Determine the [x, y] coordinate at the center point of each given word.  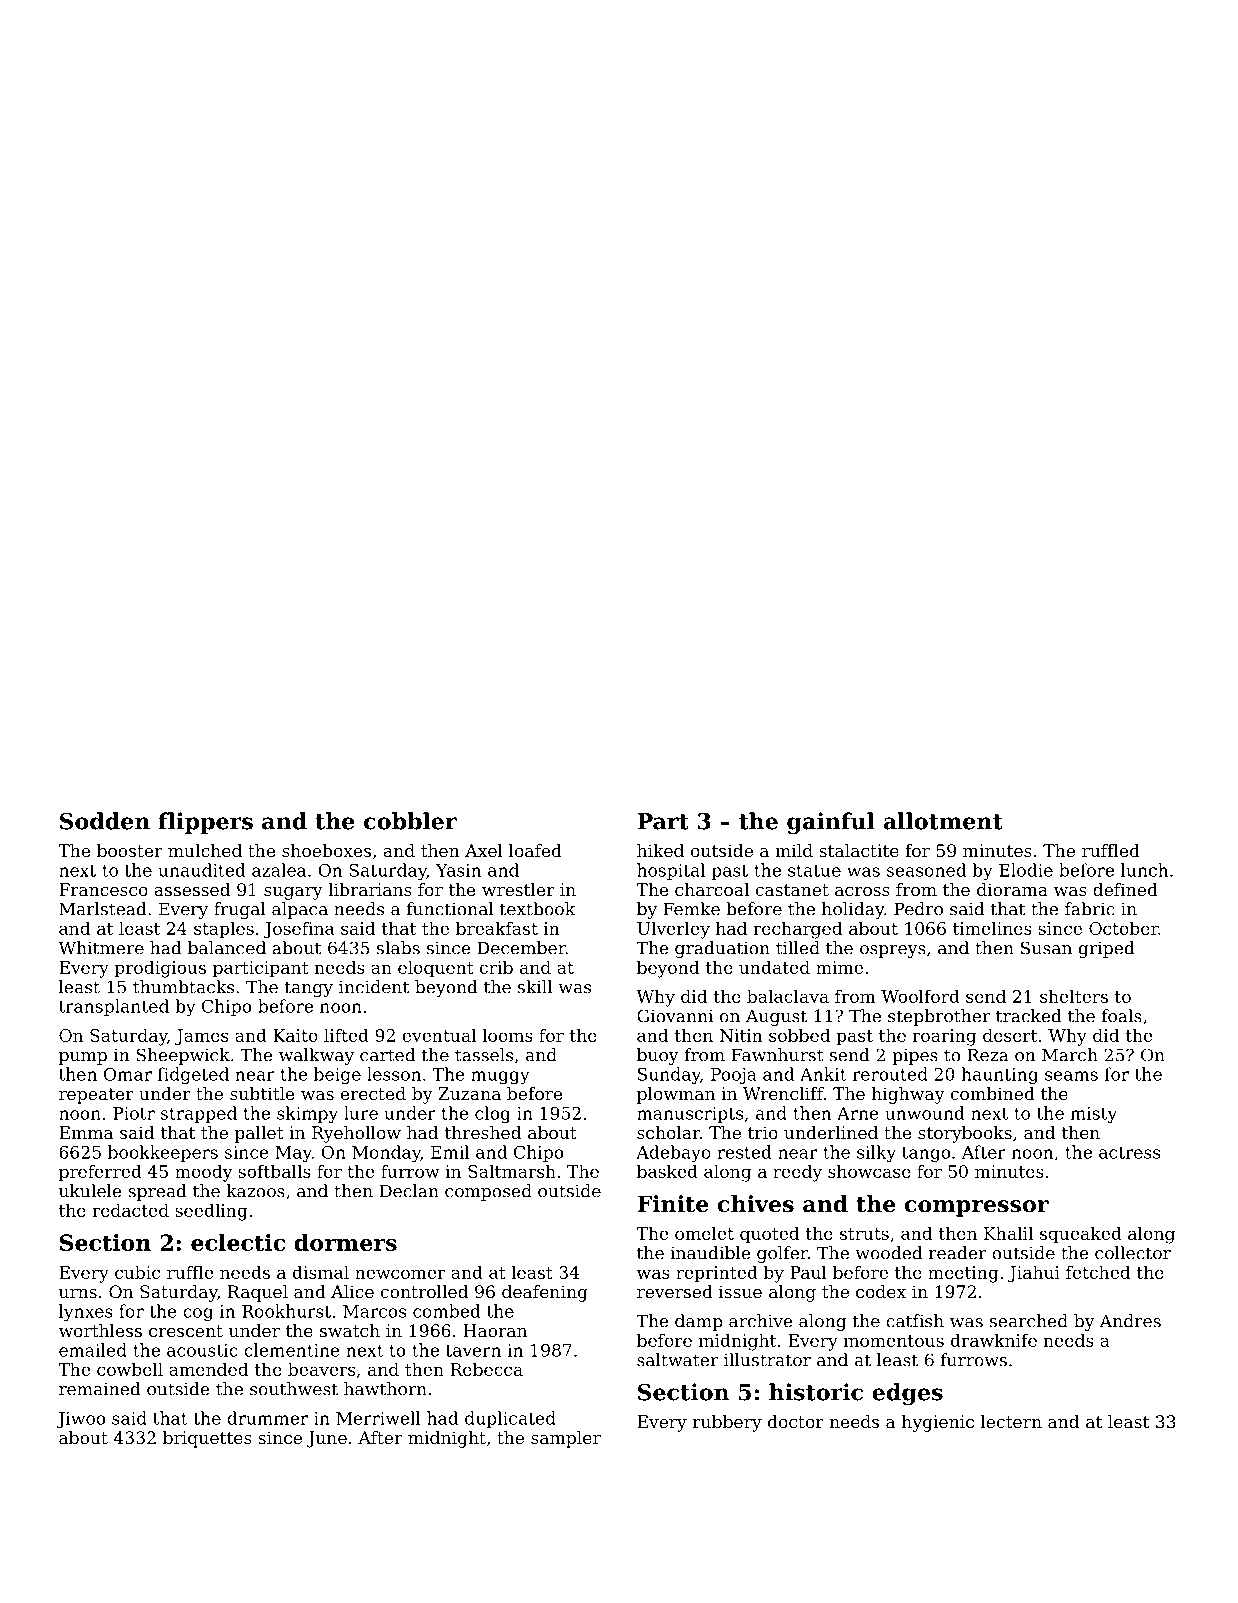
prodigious [160, 969]
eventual [439, 1035]
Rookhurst [286, 1311]
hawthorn [385, 1389]
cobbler [410, 821]
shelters [1074, 996]
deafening [545, 1293]
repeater [96, 1096]
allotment [943, 821]
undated [774, 967]
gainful [831, 823]
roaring [944, 1037]
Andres [1130, 1321]
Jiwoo [81, 1420]
